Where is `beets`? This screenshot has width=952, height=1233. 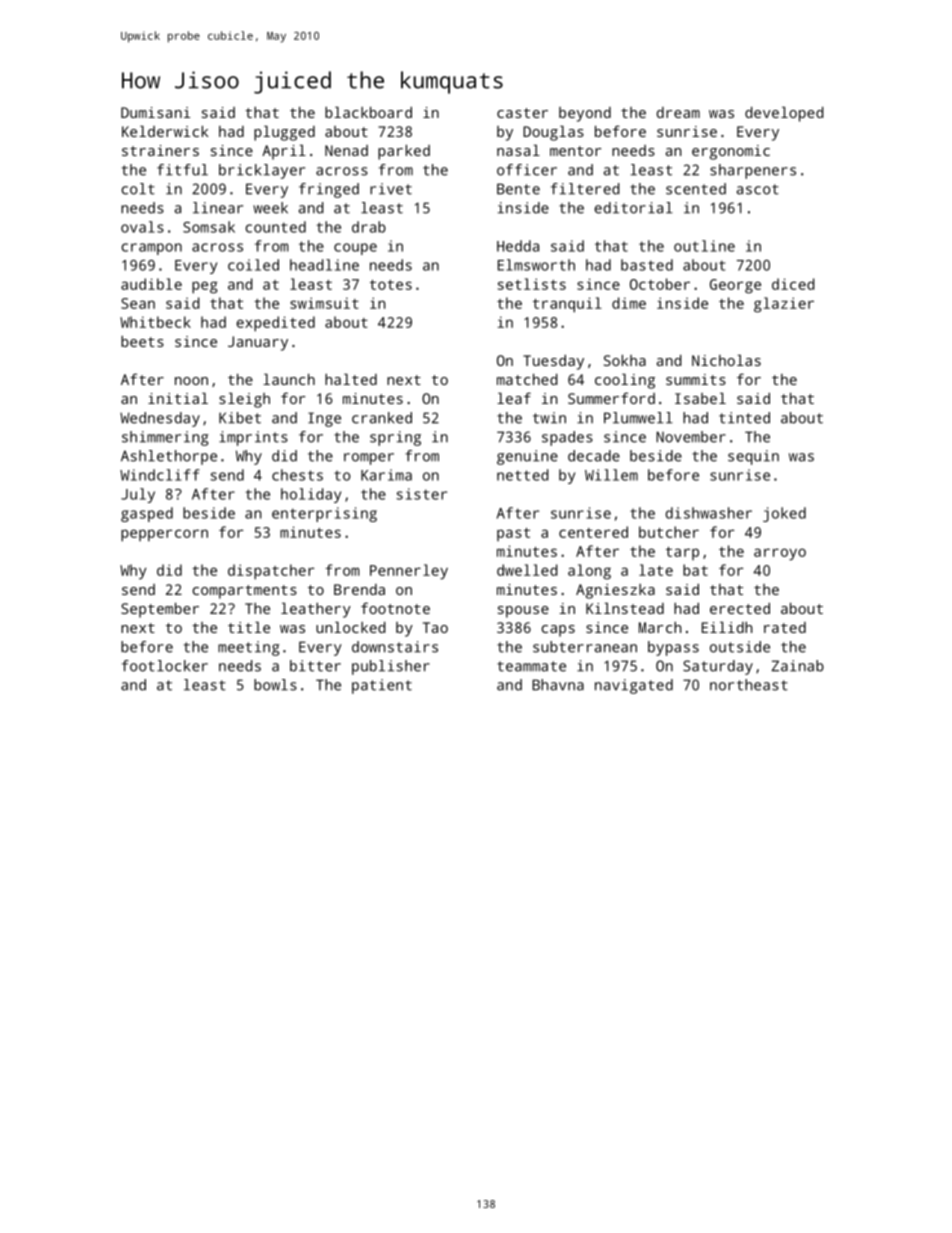
beets is located at coordinates (142, 341).
